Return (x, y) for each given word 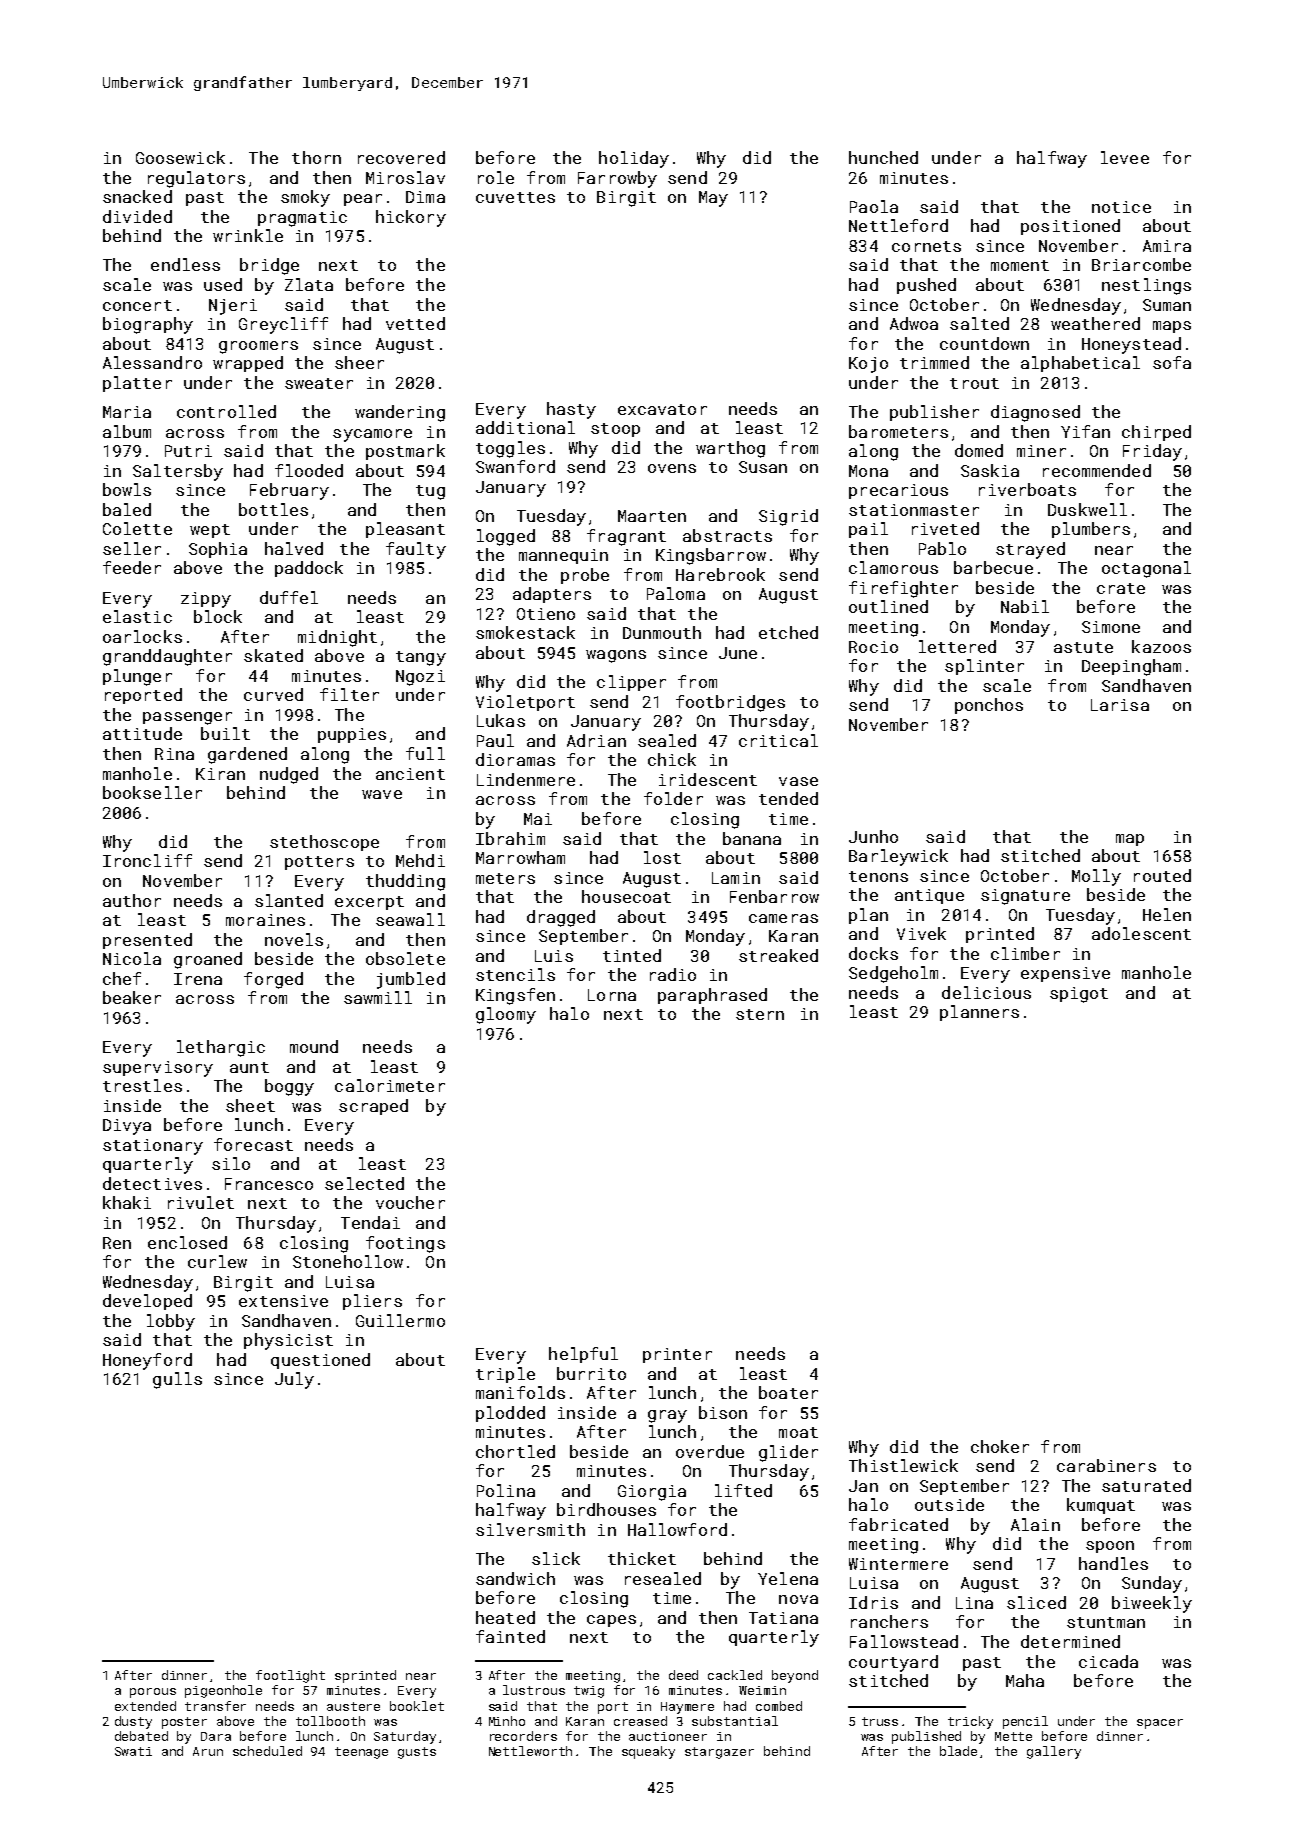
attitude (142, 733)
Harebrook (720, 574)
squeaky (648, 1752)
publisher (934, 413)
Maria (127, 412)
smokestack (525, 632)
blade (958, 1751)
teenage (361, 1753)
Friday (1152, 452)
